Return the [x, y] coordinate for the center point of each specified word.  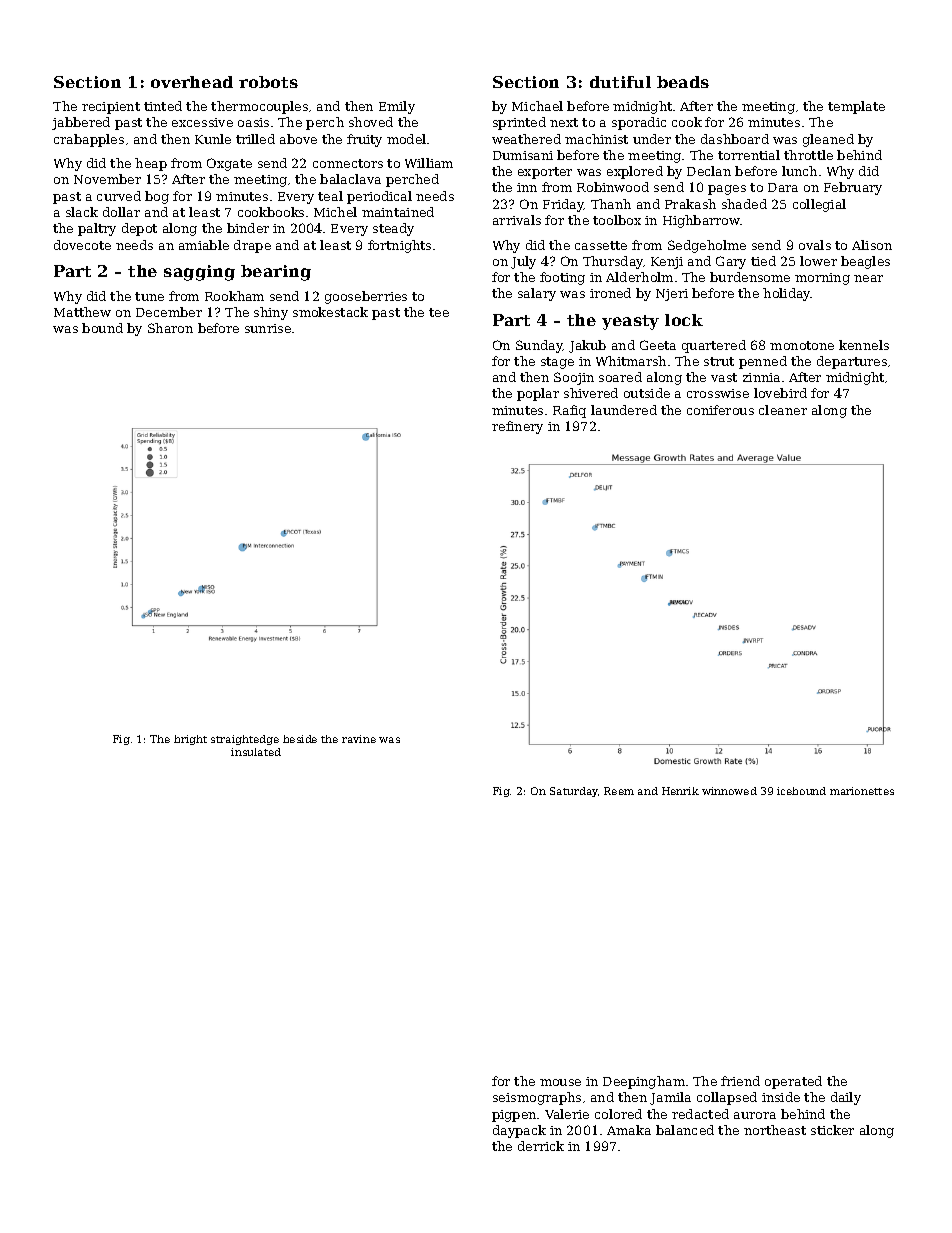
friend [740, 1081]
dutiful [620, 82]
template [856, 107]
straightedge [245, 740]
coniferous [720, 410]
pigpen [514, 1116]
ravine [359, 739]
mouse [560, 1082]
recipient [111, 108]
